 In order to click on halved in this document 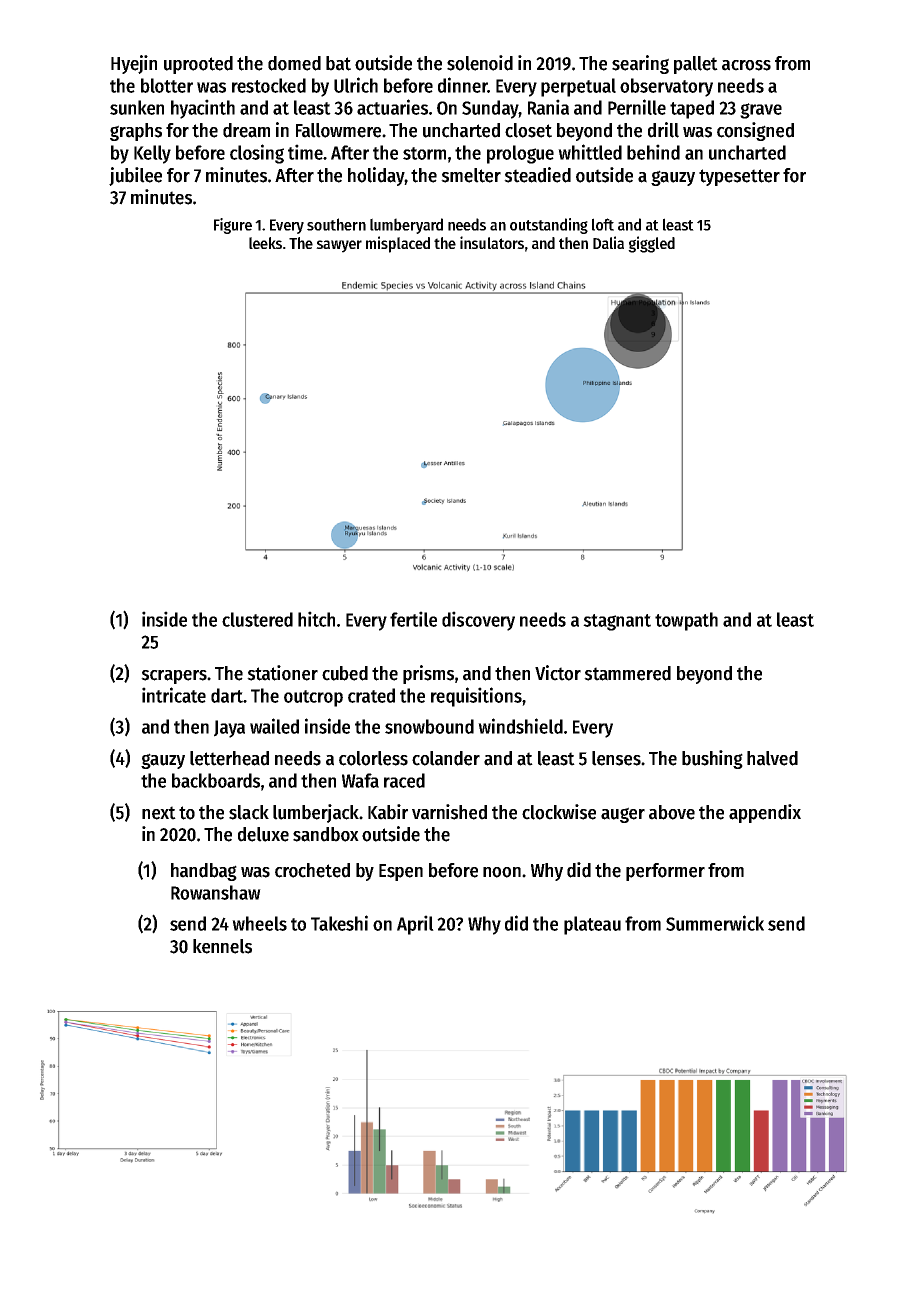, I will do `click(772, 758)`.
